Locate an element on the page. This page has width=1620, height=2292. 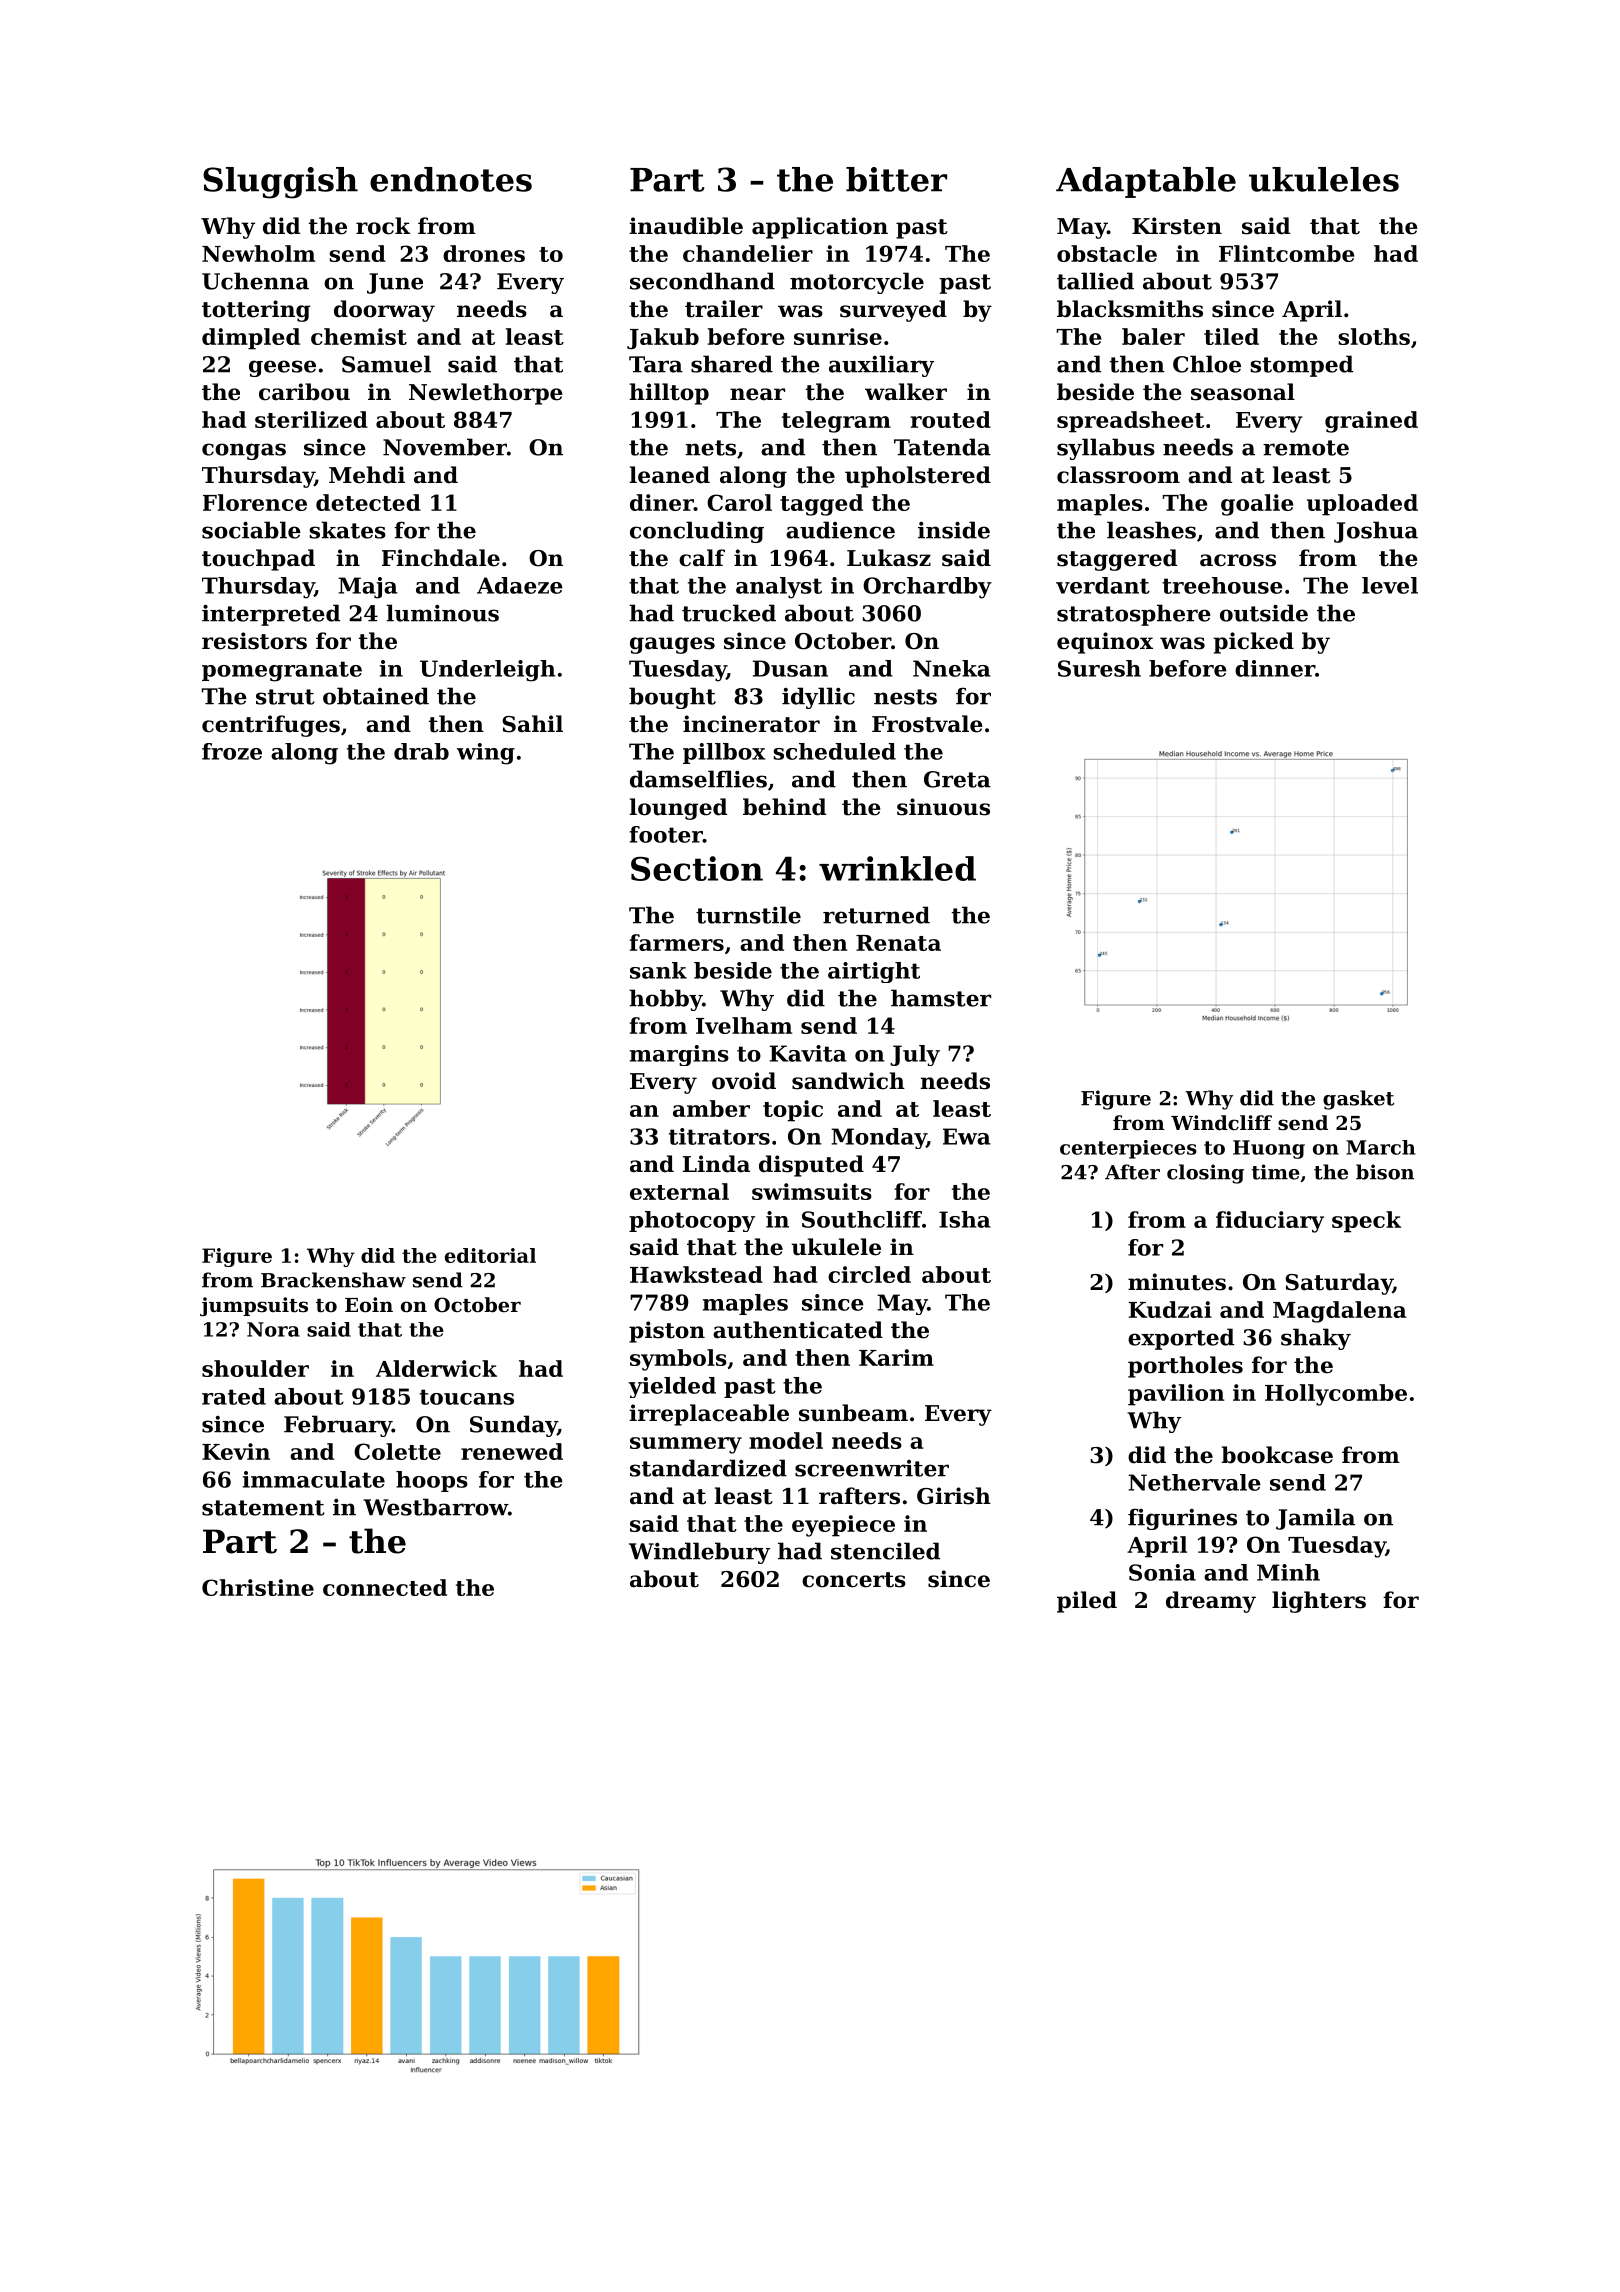
Orchardby is located at coordinates (927, 588).
